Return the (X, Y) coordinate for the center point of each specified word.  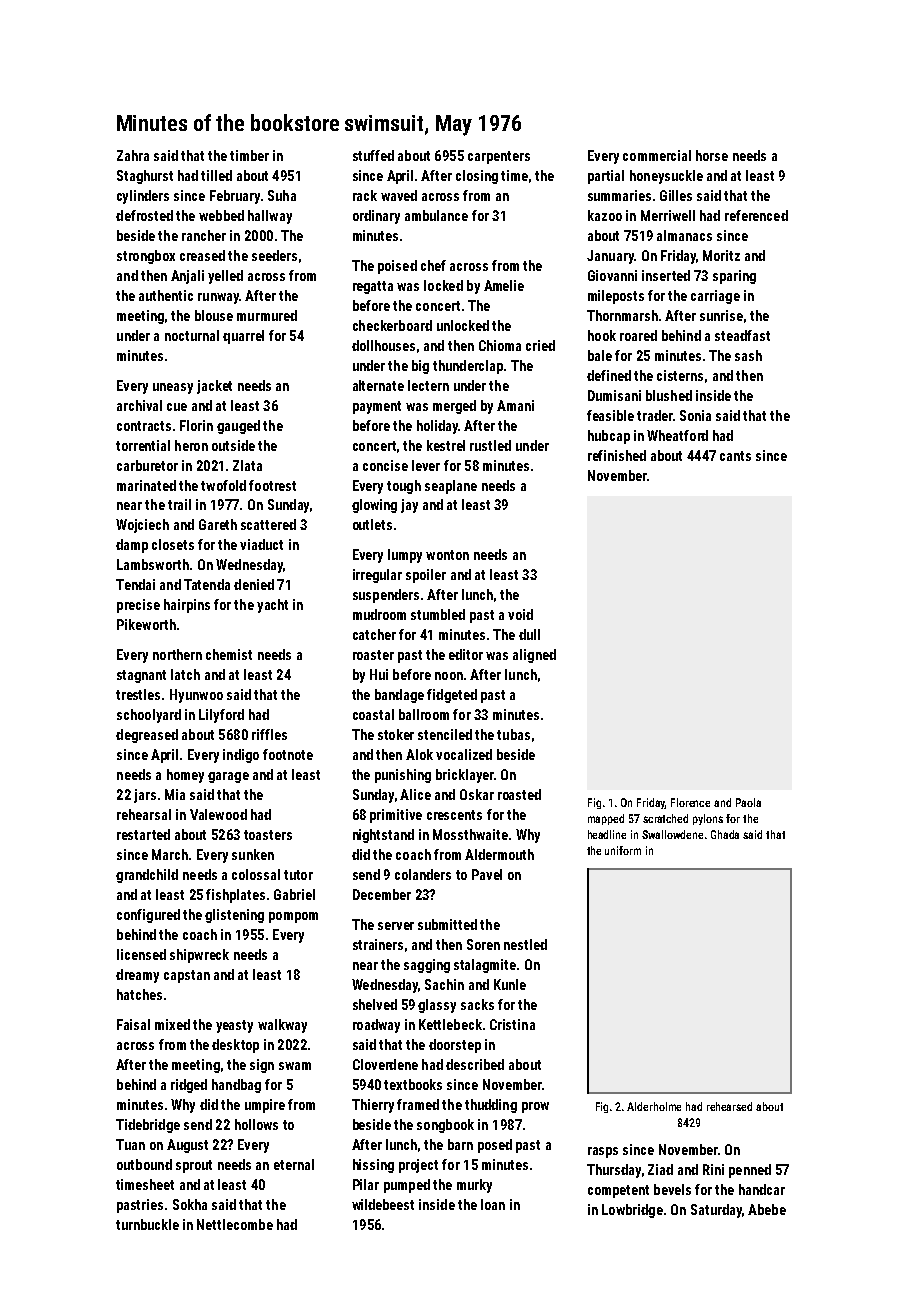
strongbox (146, 257)
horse (712, 155)
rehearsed (729, 1106)
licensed (141, 954)
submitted (447, 924)
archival (139, 405)
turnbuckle (147, 1224)
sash (748, 355)
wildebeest (383, 1204)
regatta (373, 287)
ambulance (436, 215)
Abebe (767, 1209)
